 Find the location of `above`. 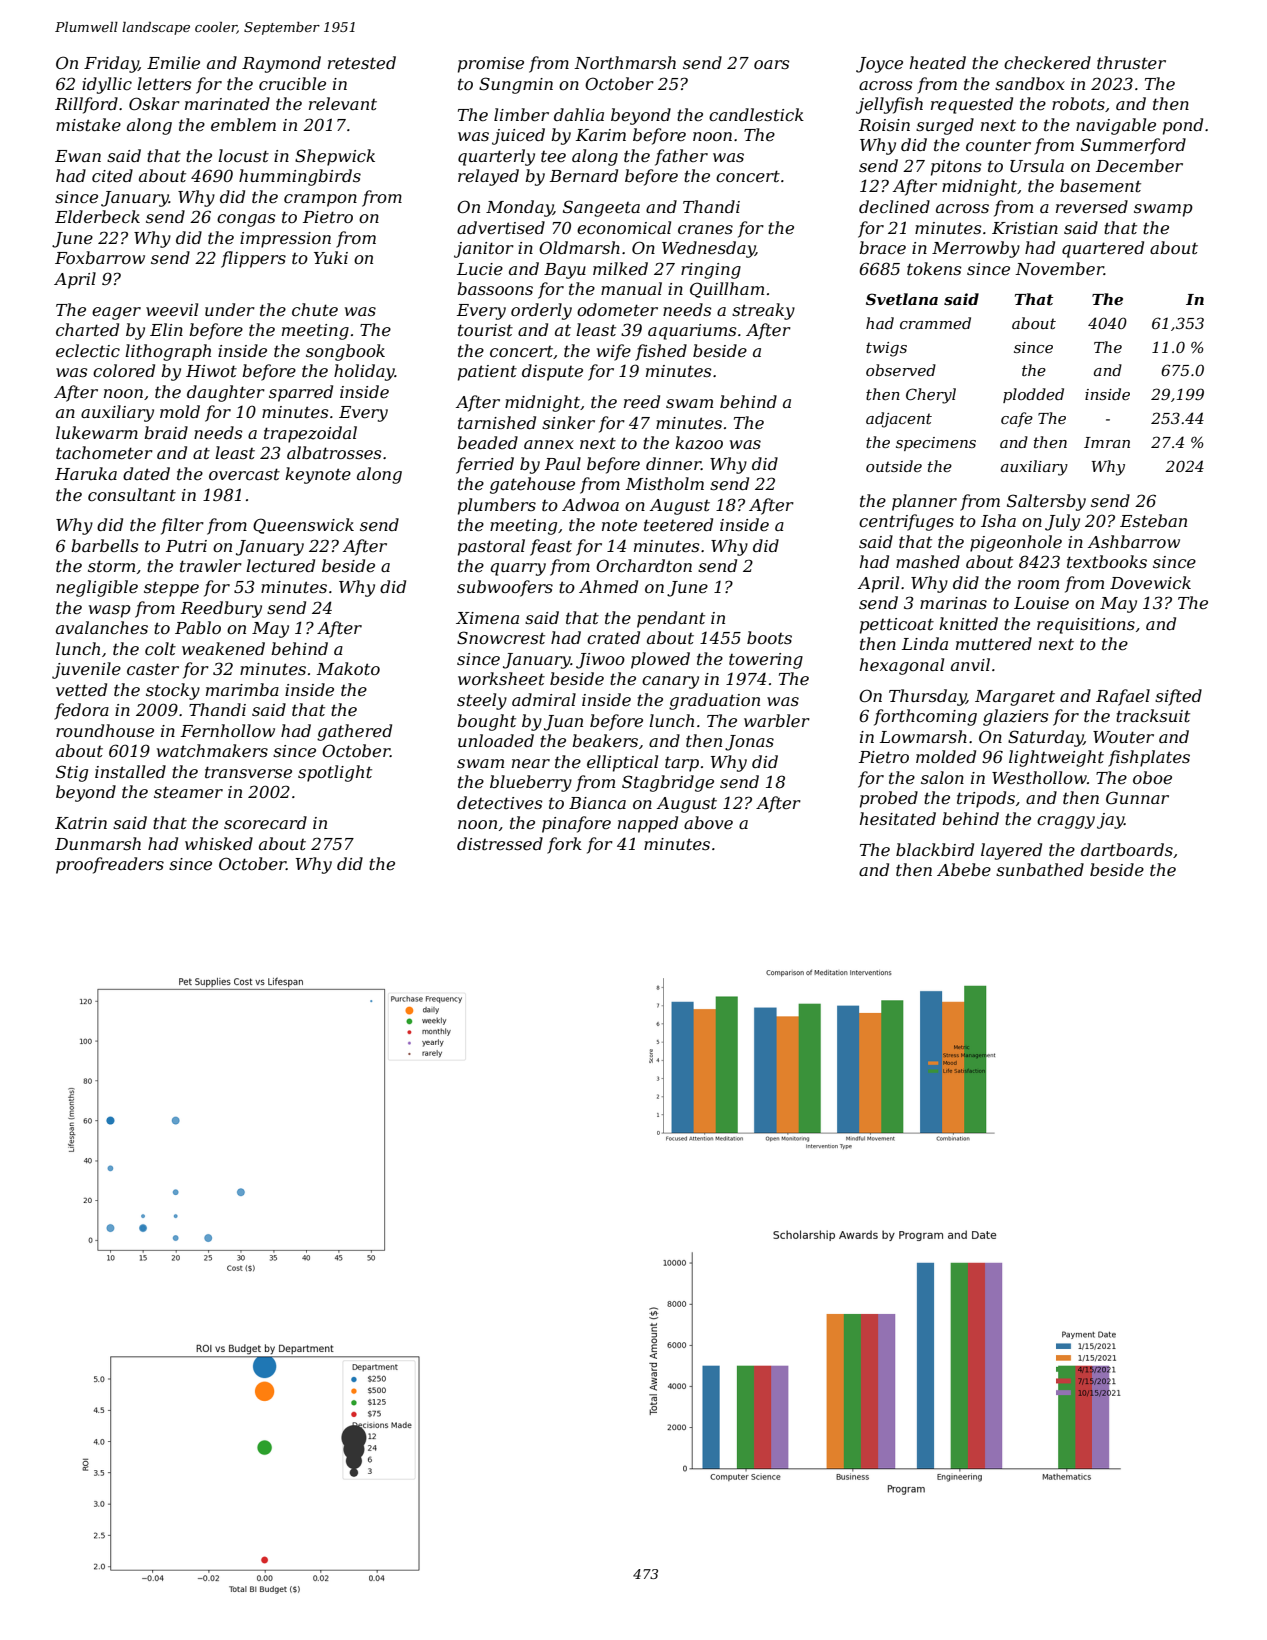

above is located at coordinates (708, 822).
